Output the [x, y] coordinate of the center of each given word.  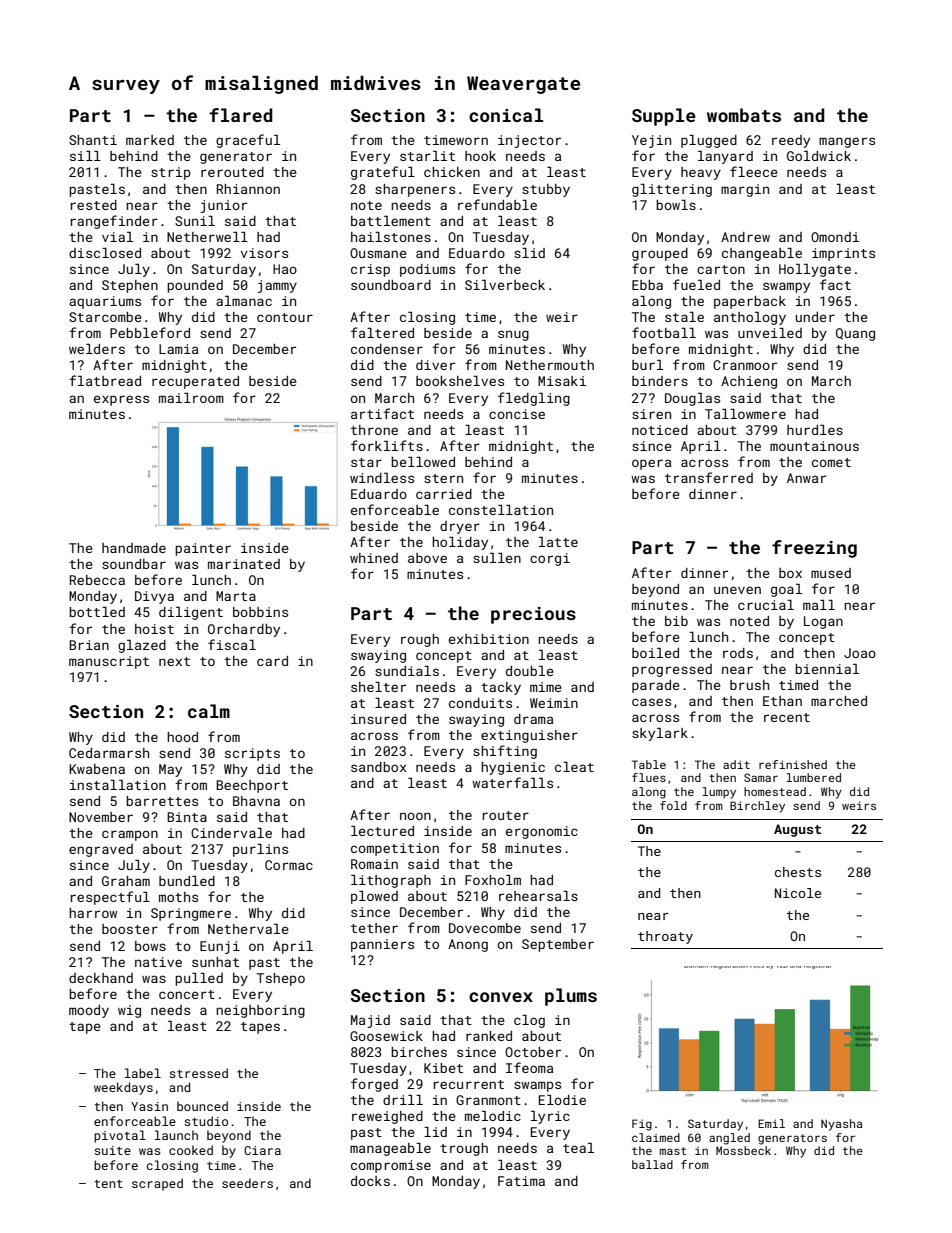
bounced [202, 1106]
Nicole [798, 893]
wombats [744, 115]
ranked [489, 1036]
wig [129, 1011]
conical [506, 115]
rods [738, 653]
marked [150, 140]
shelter [378, 687]
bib [676, 621]
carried [444, 494]
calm [209, 711]
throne [374, 430]
